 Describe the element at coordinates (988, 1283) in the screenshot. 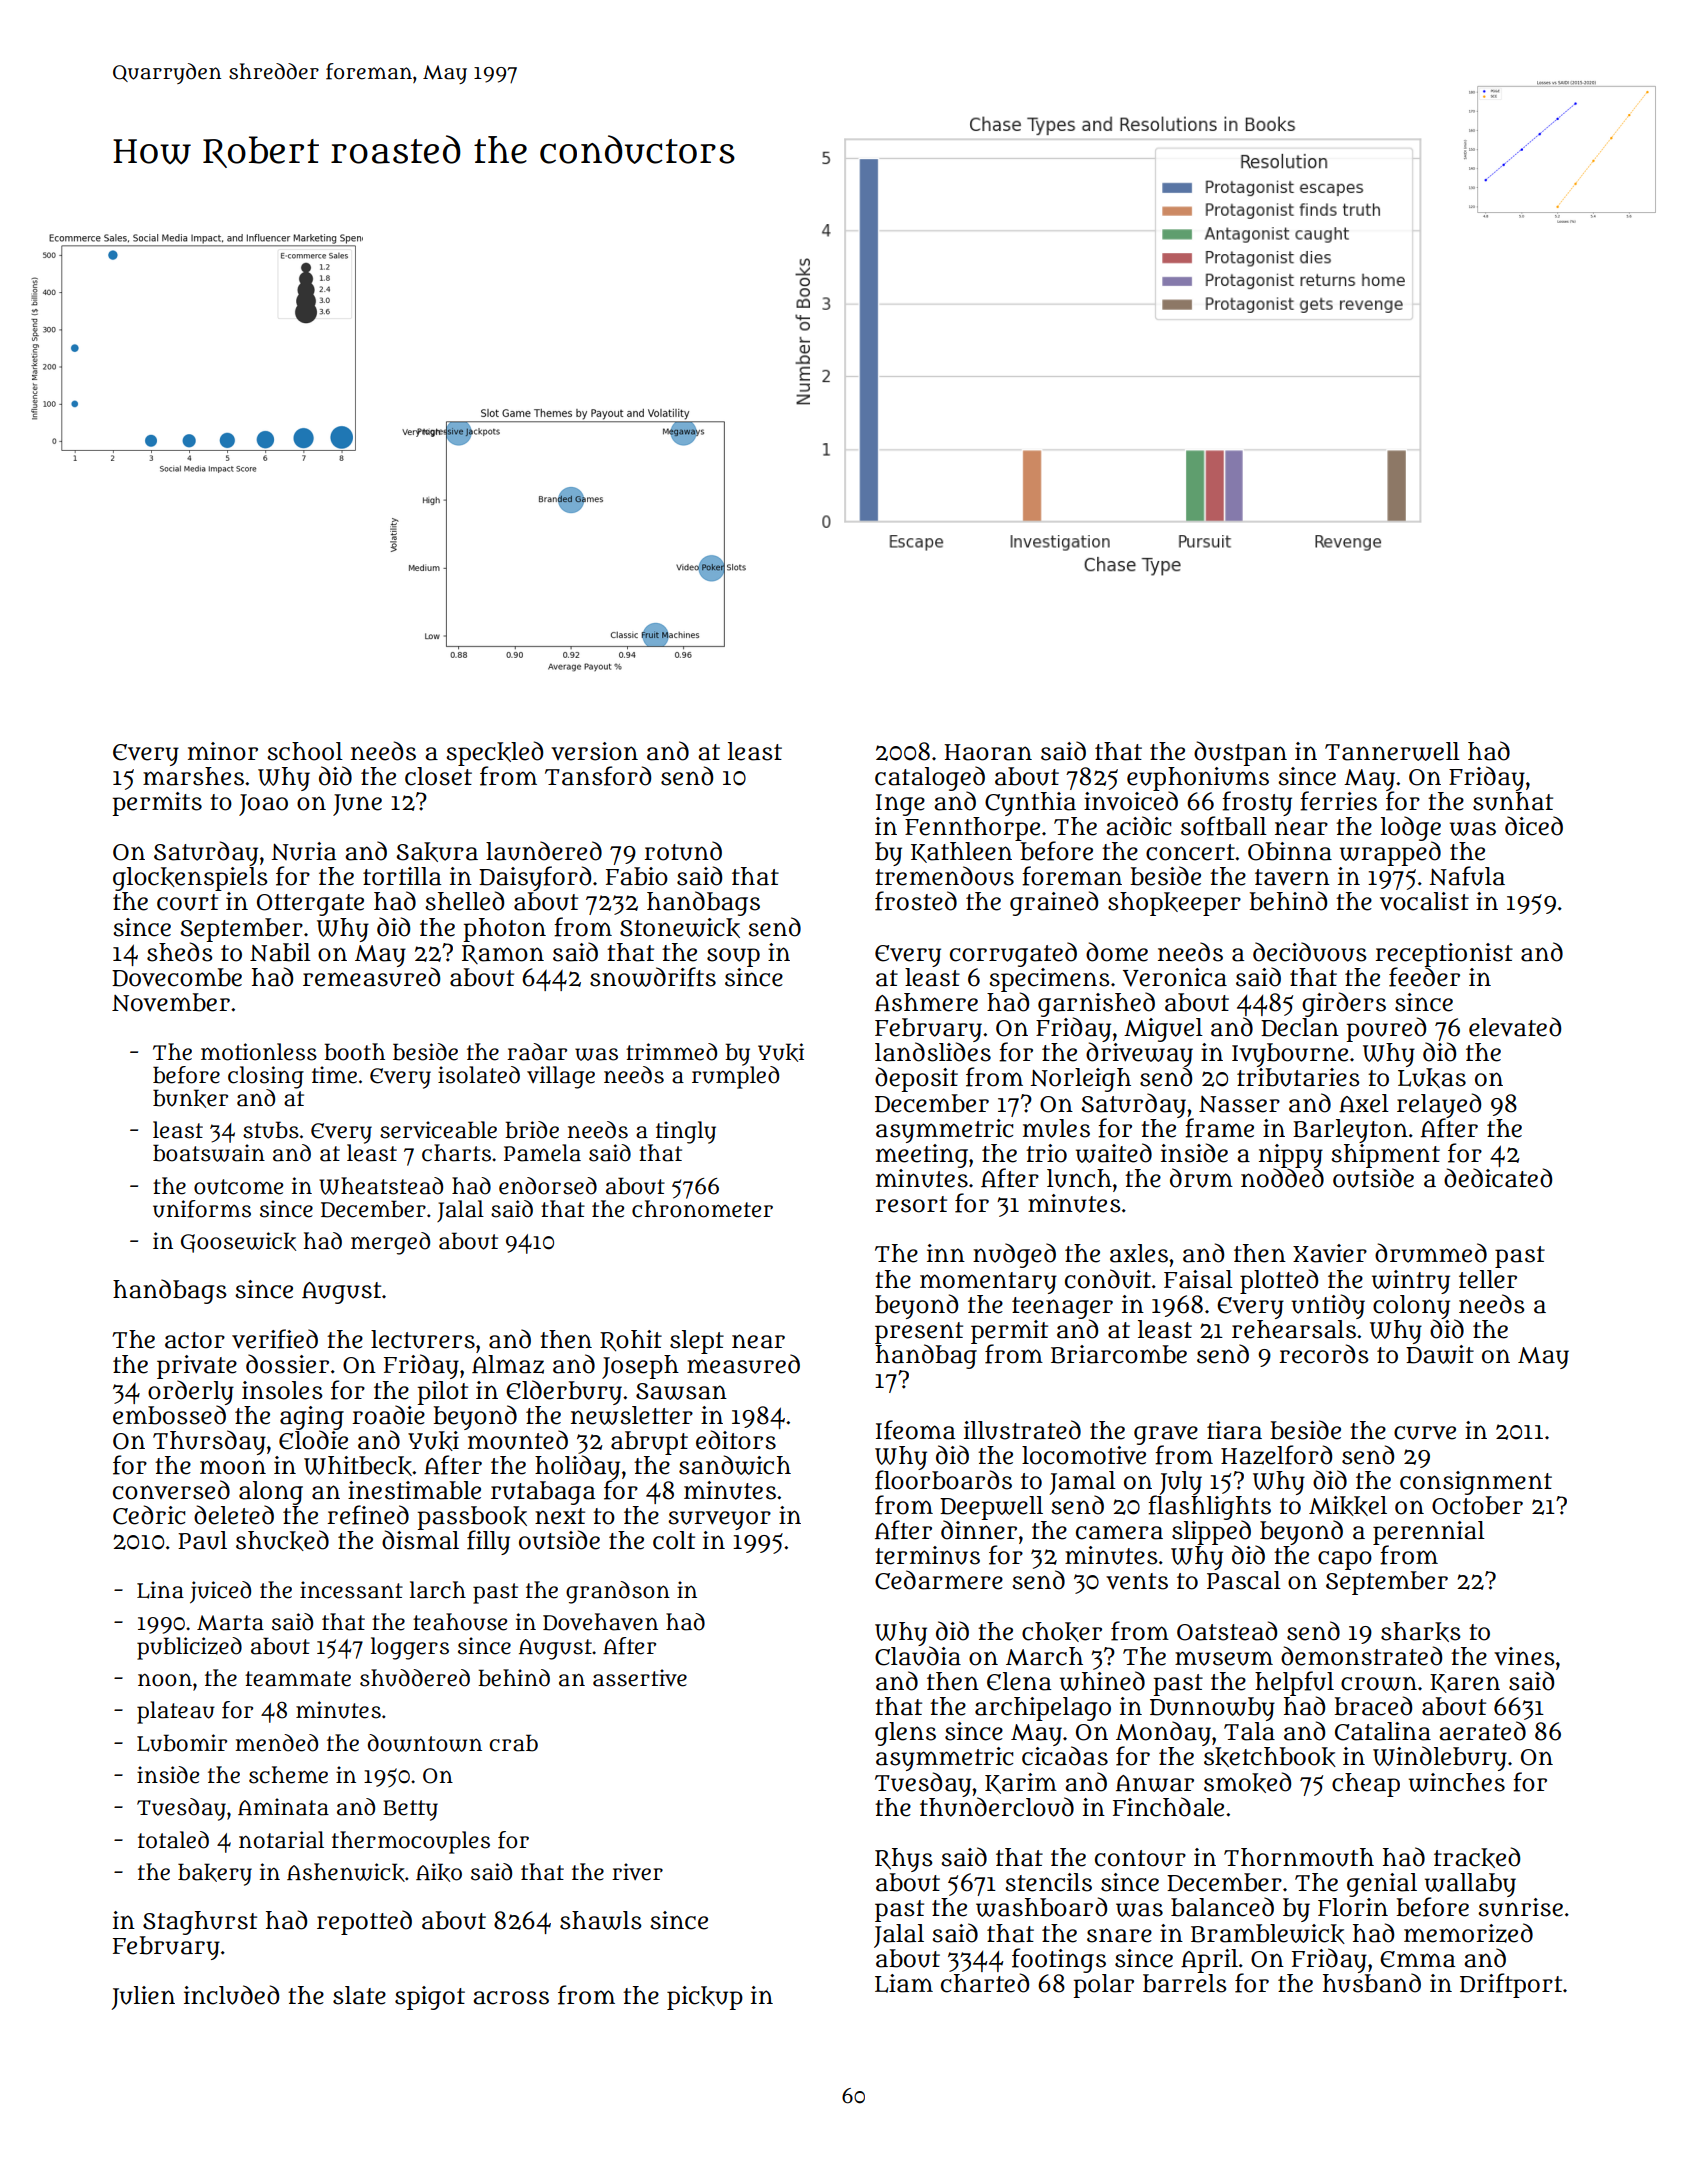

I see `momentary` at that location.
